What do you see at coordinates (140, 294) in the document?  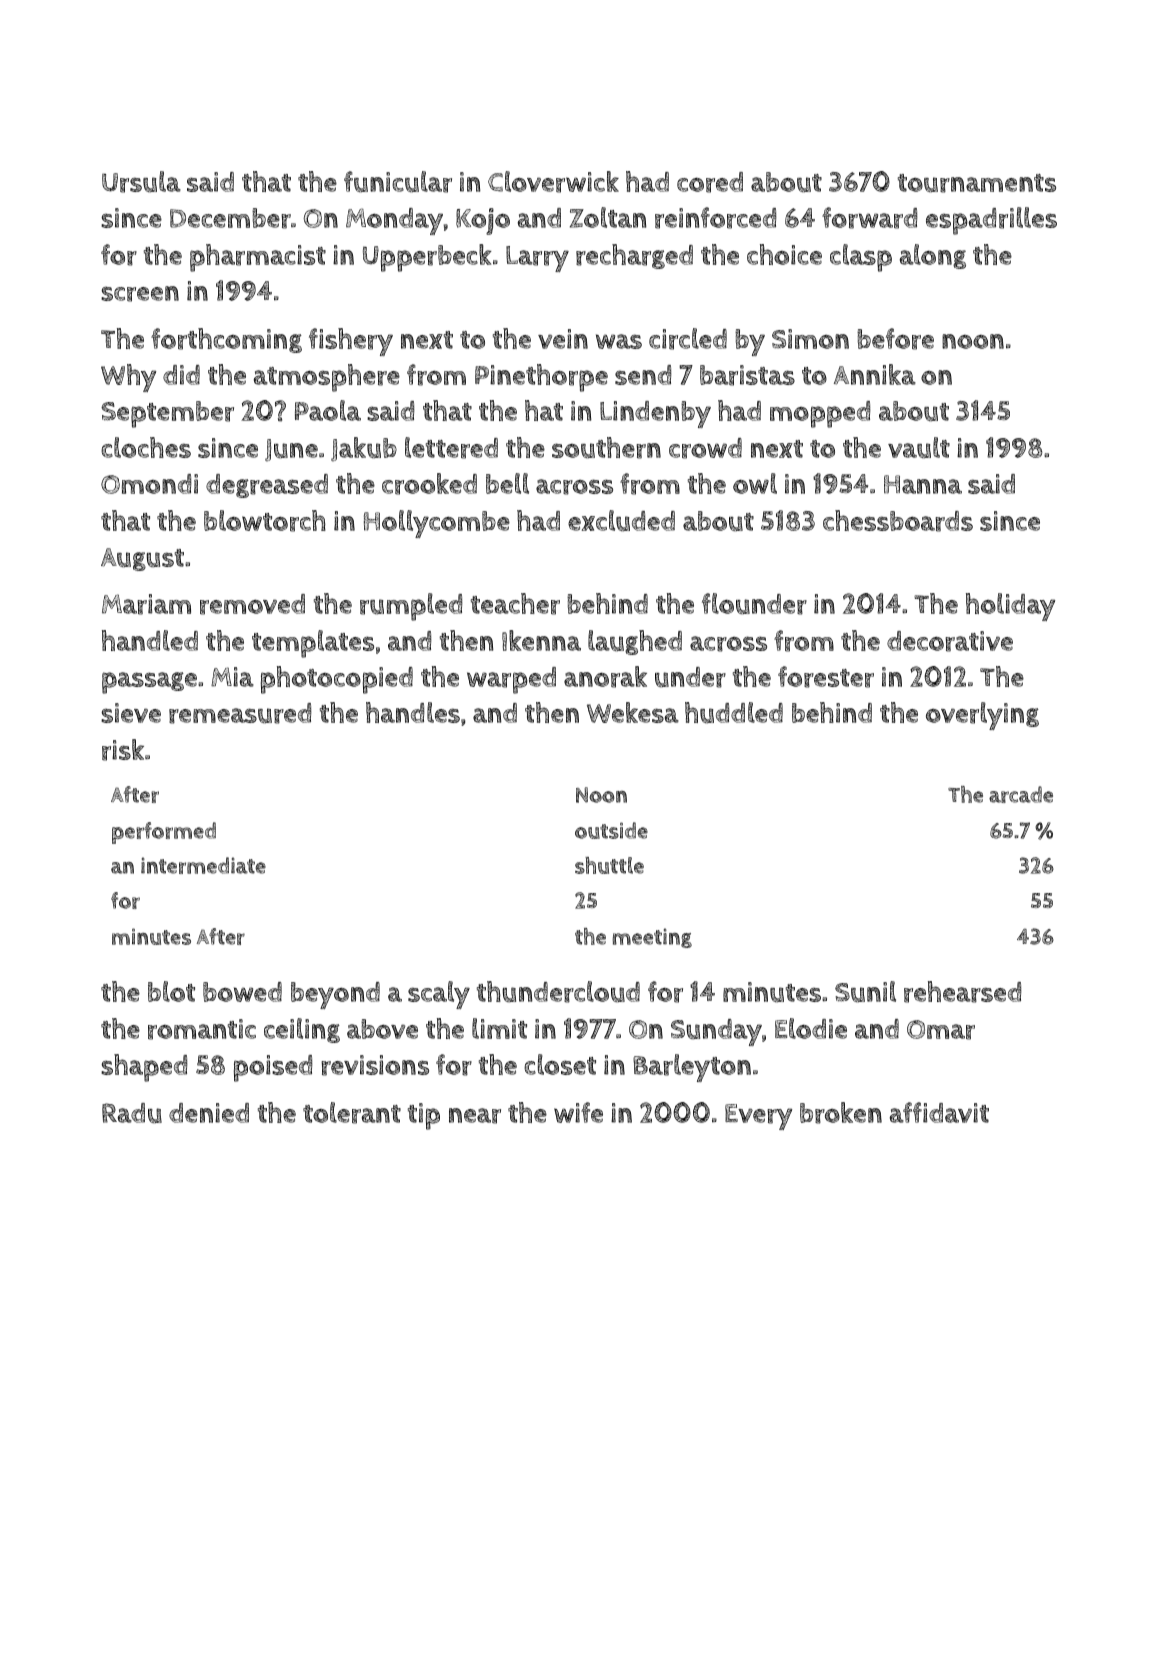 I see `screen` at bounding box center [140, 294].
